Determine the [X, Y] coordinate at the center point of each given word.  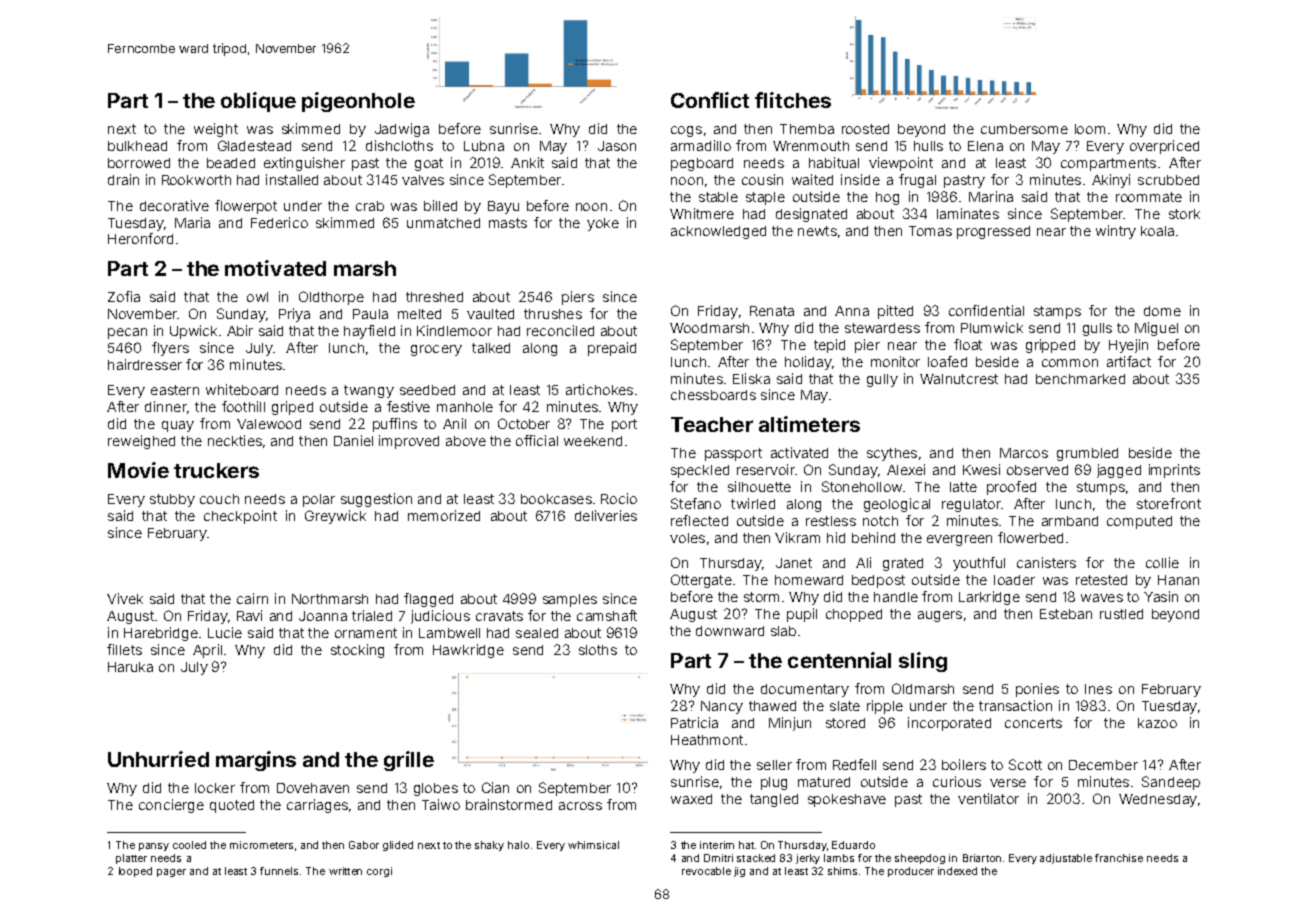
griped [292, 408]
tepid [829, 346]
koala [1157, 231]
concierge [171, 806]
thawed [772, 706]
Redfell [854, 764]
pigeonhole [358, 102]
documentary [805, 690]
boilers [964, 764]
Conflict [710, 100]
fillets [124, 649]
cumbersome [1024, 129]
